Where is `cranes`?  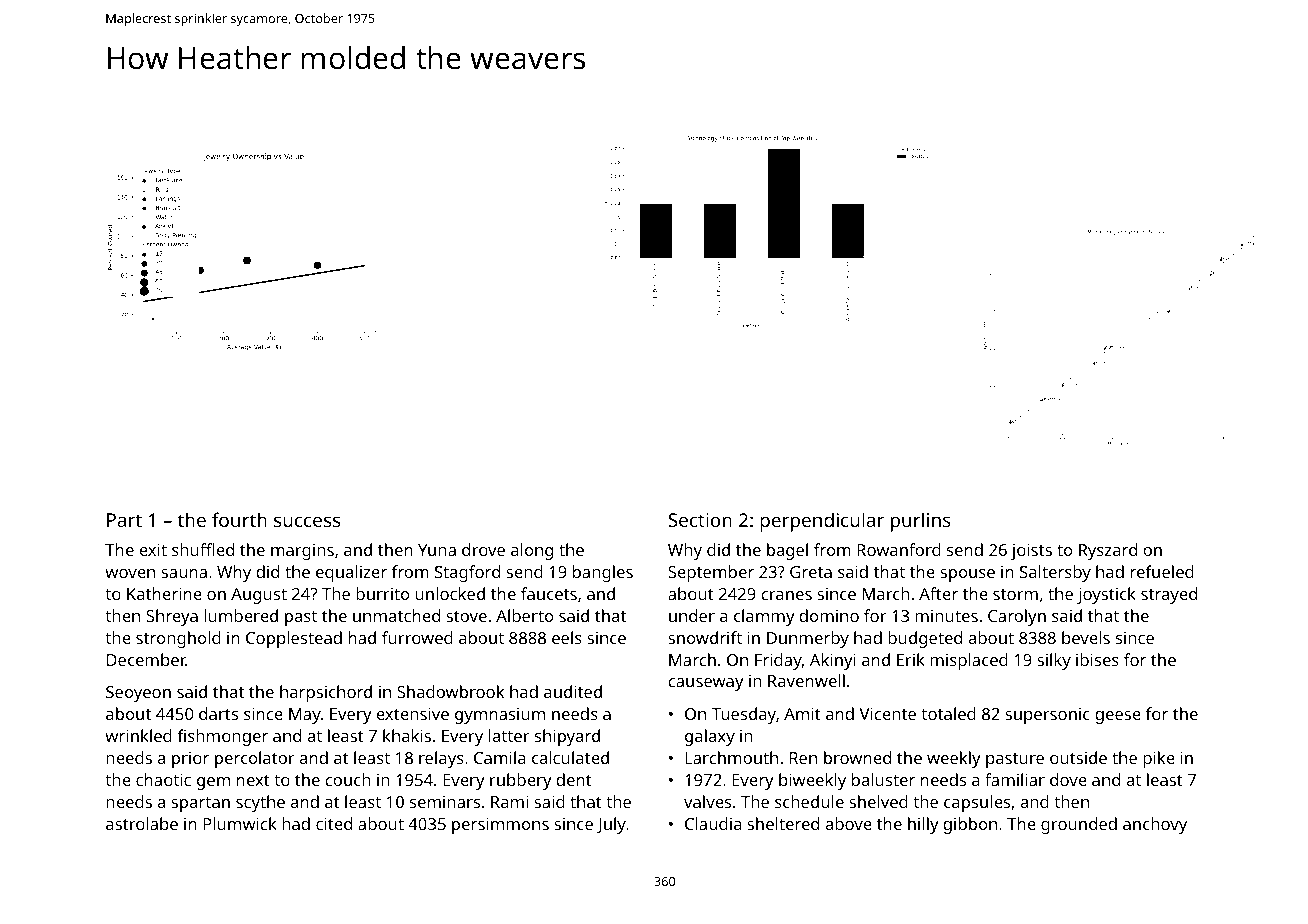
cranes is located at coordinates (786, 595).
